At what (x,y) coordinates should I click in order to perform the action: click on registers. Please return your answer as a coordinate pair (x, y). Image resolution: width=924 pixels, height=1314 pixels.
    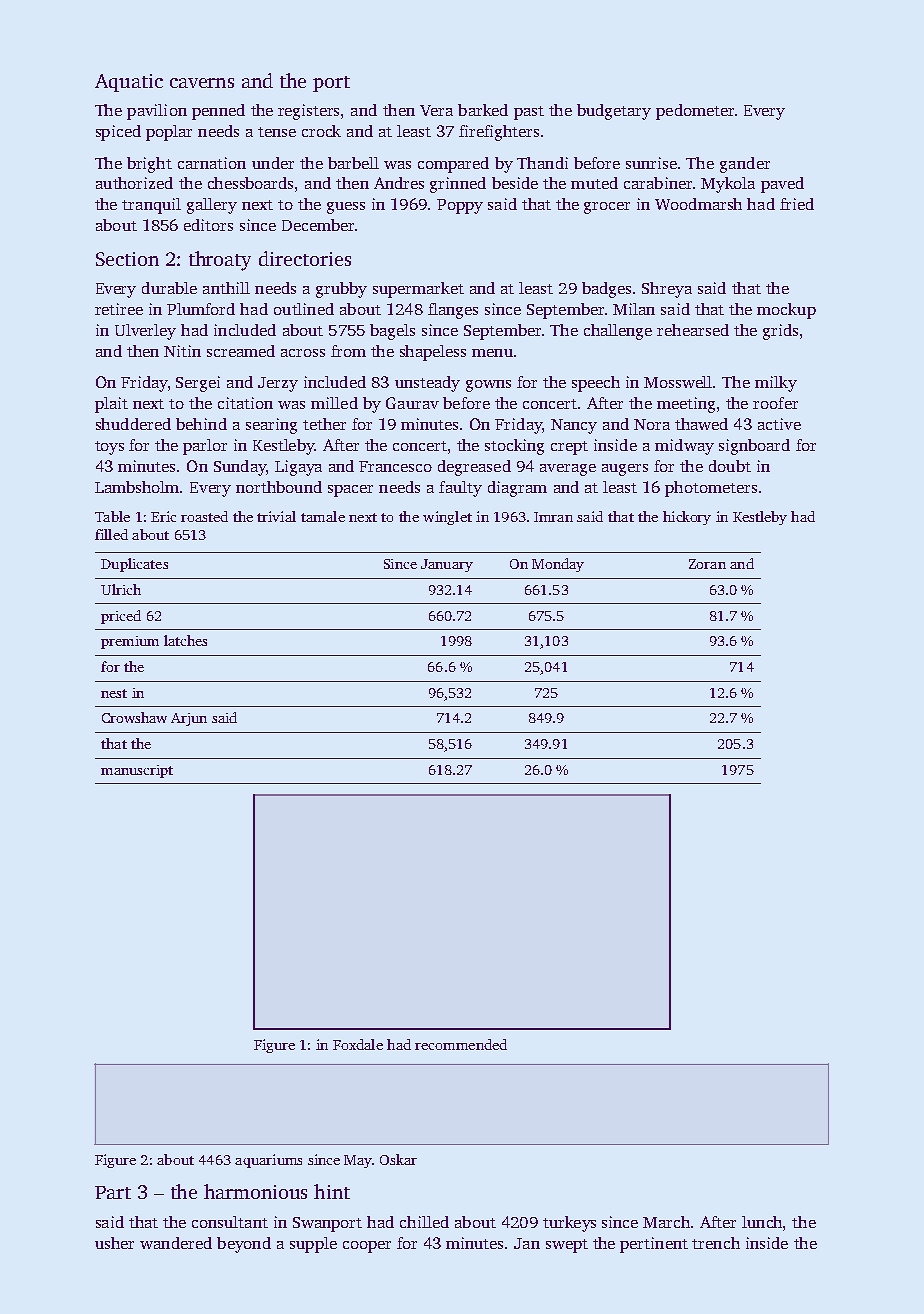
    Looking at the image, I should click on (308, 112).
